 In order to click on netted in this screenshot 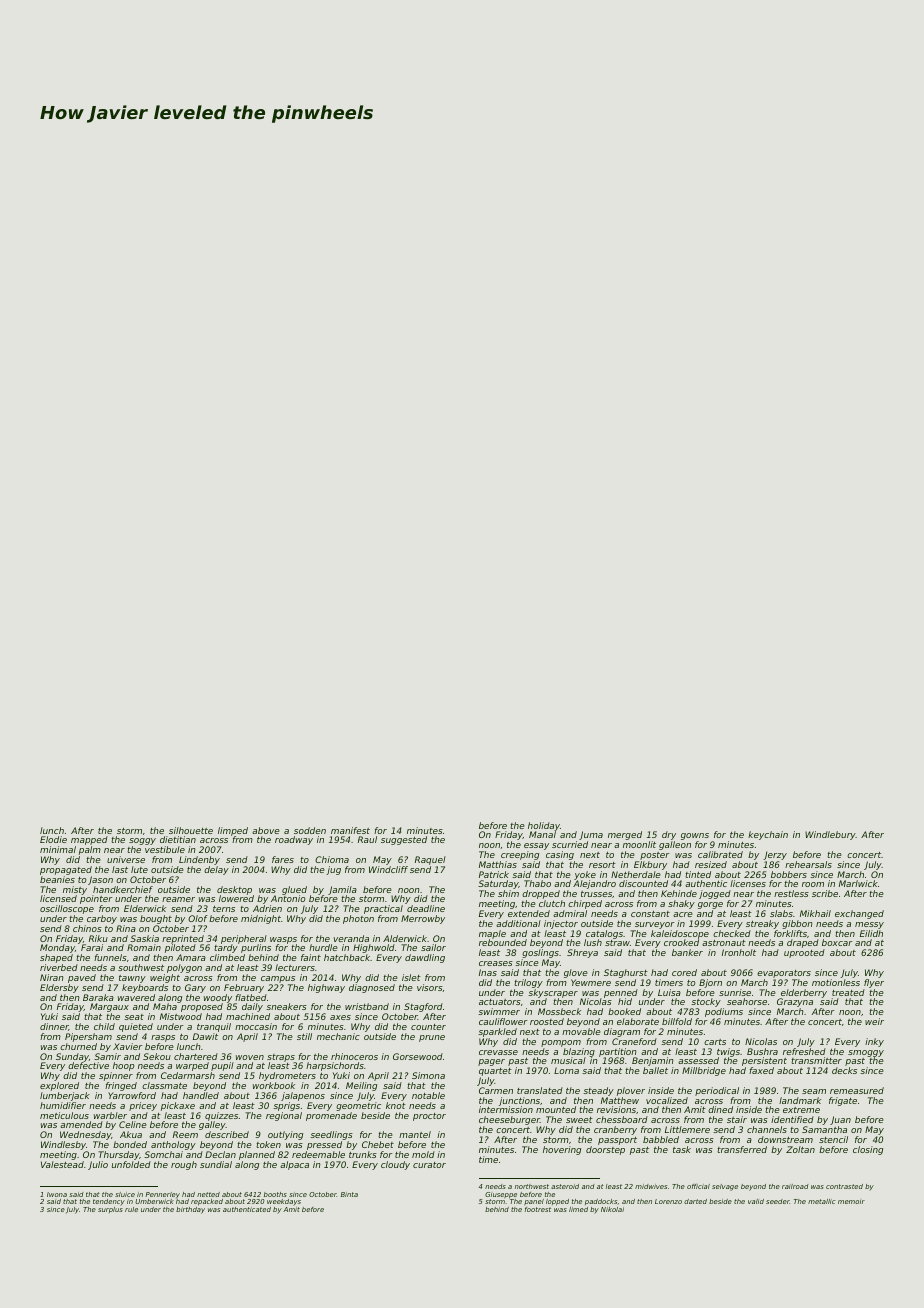, I will do `click(208, 1194)`.
